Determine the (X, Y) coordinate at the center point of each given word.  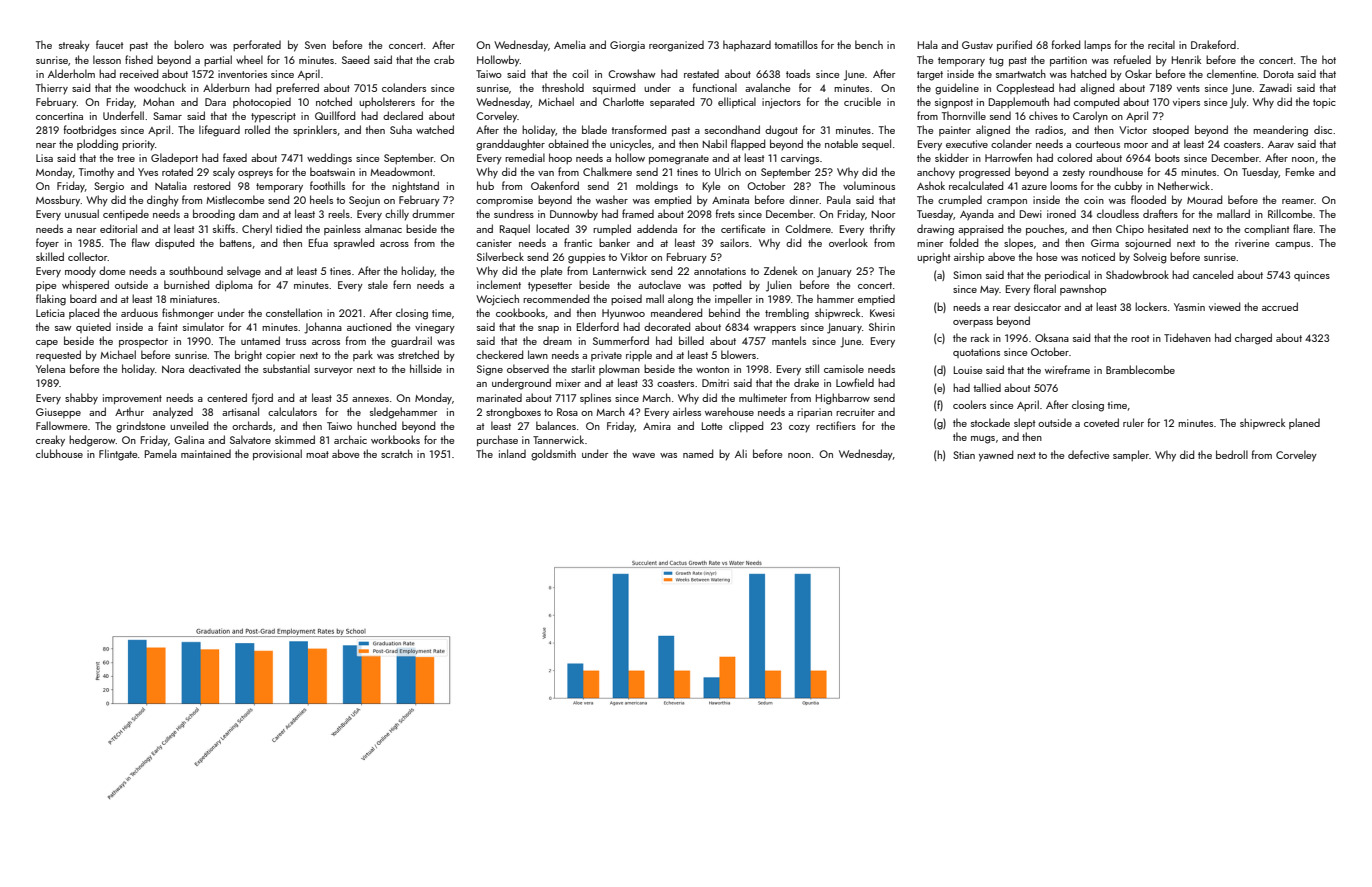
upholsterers (387, 102)
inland (512, 453)
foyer (47, 244)
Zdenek (780, 270)
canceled (1213, 274)
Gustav (977, 45)
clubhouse (59, 453)
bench (869, 44)
